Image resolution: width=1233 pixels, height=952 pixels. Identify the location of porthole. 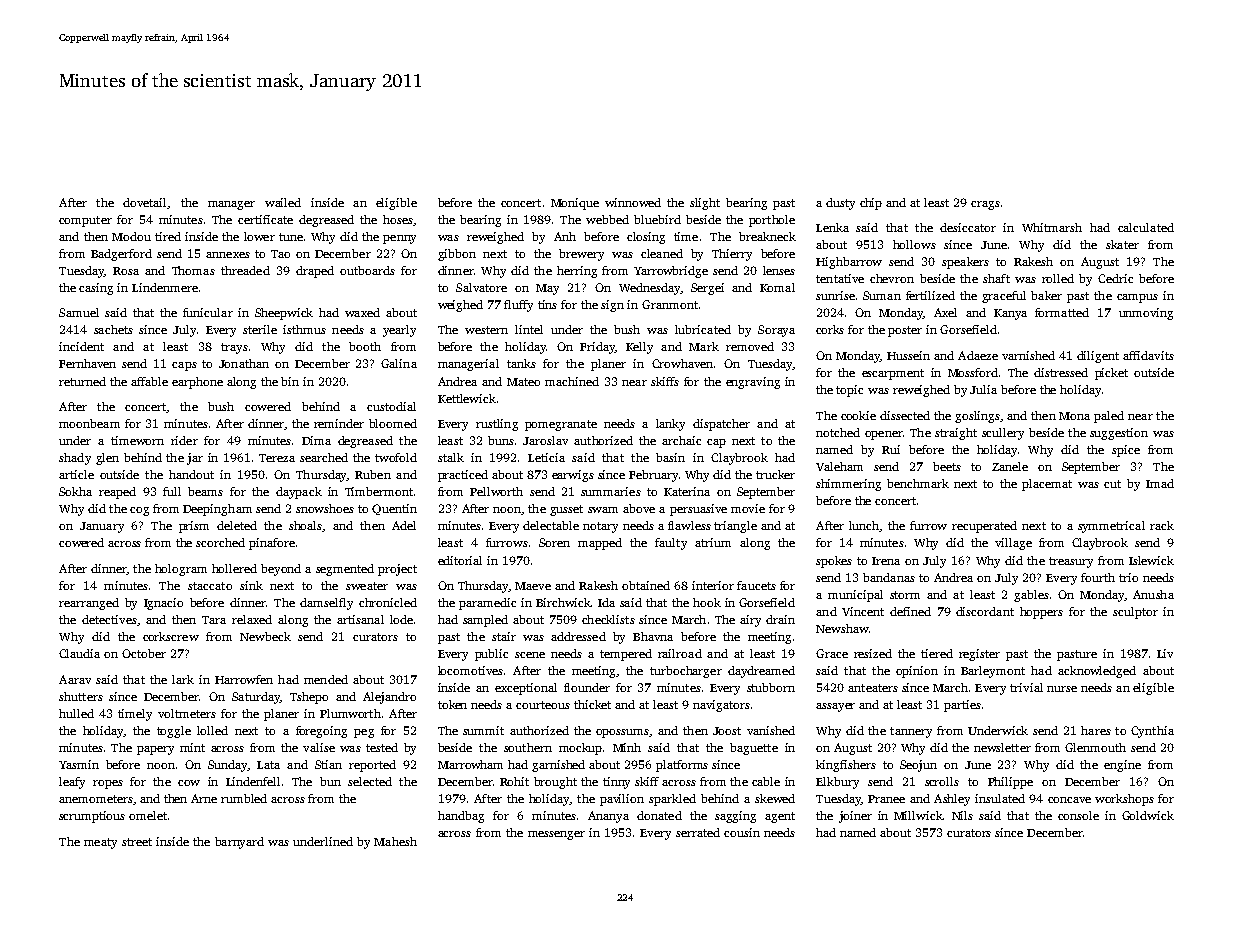
(772, 221).
